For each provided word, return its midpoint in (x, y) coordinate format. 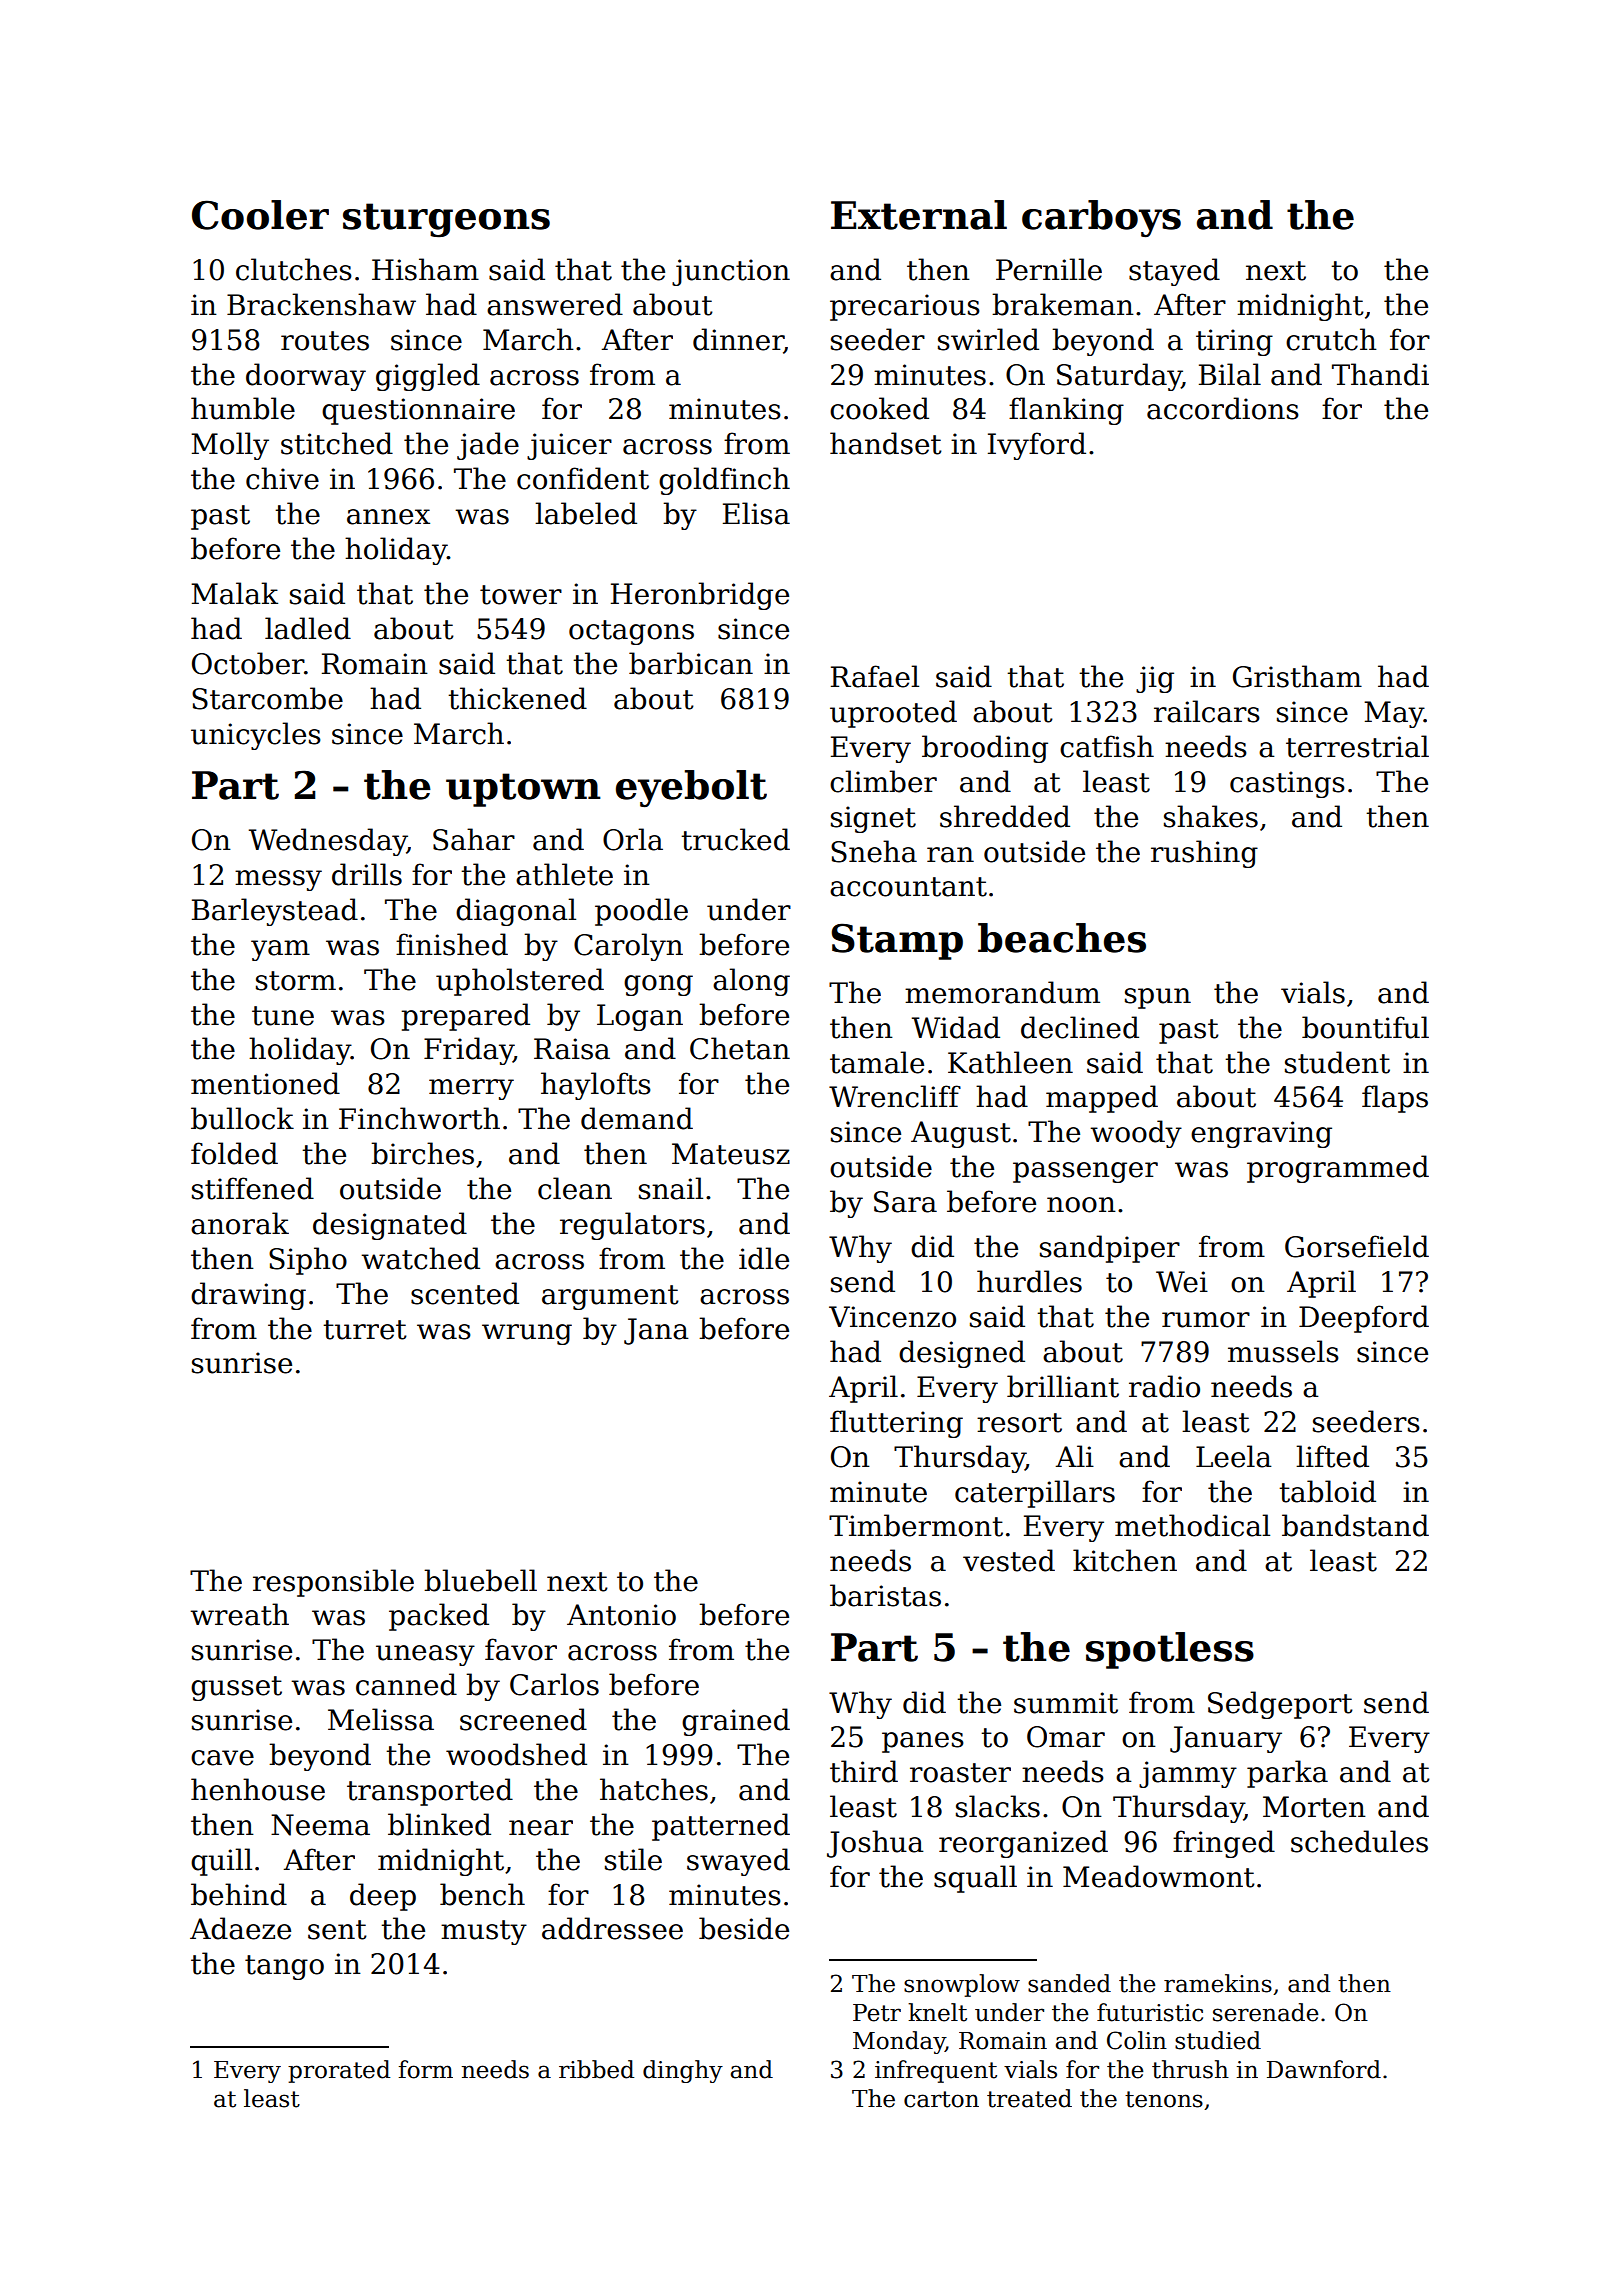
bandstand (1355, 1525)
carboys (1101, 218)
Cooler (260, 215)
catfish (1107, 746)
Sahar (474, 839)
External (919, 215)
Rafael (875, 676)
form (426, 2069)
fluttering (896, 1424)
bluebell (480, 1580)
